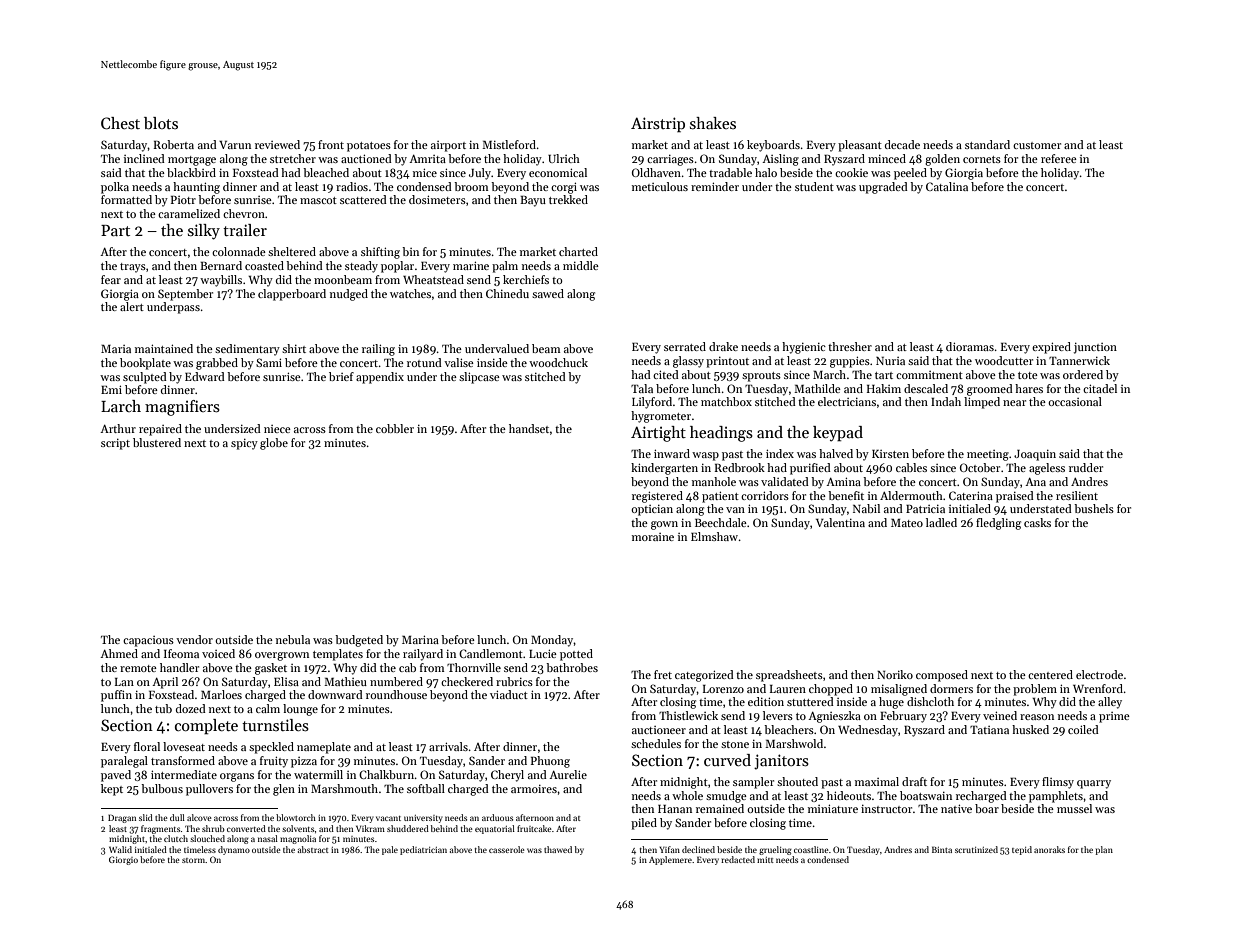  What do you see at coordinates (765, 860) in the screenshot?
I see `mitt` at bounding box center [765, 860].
